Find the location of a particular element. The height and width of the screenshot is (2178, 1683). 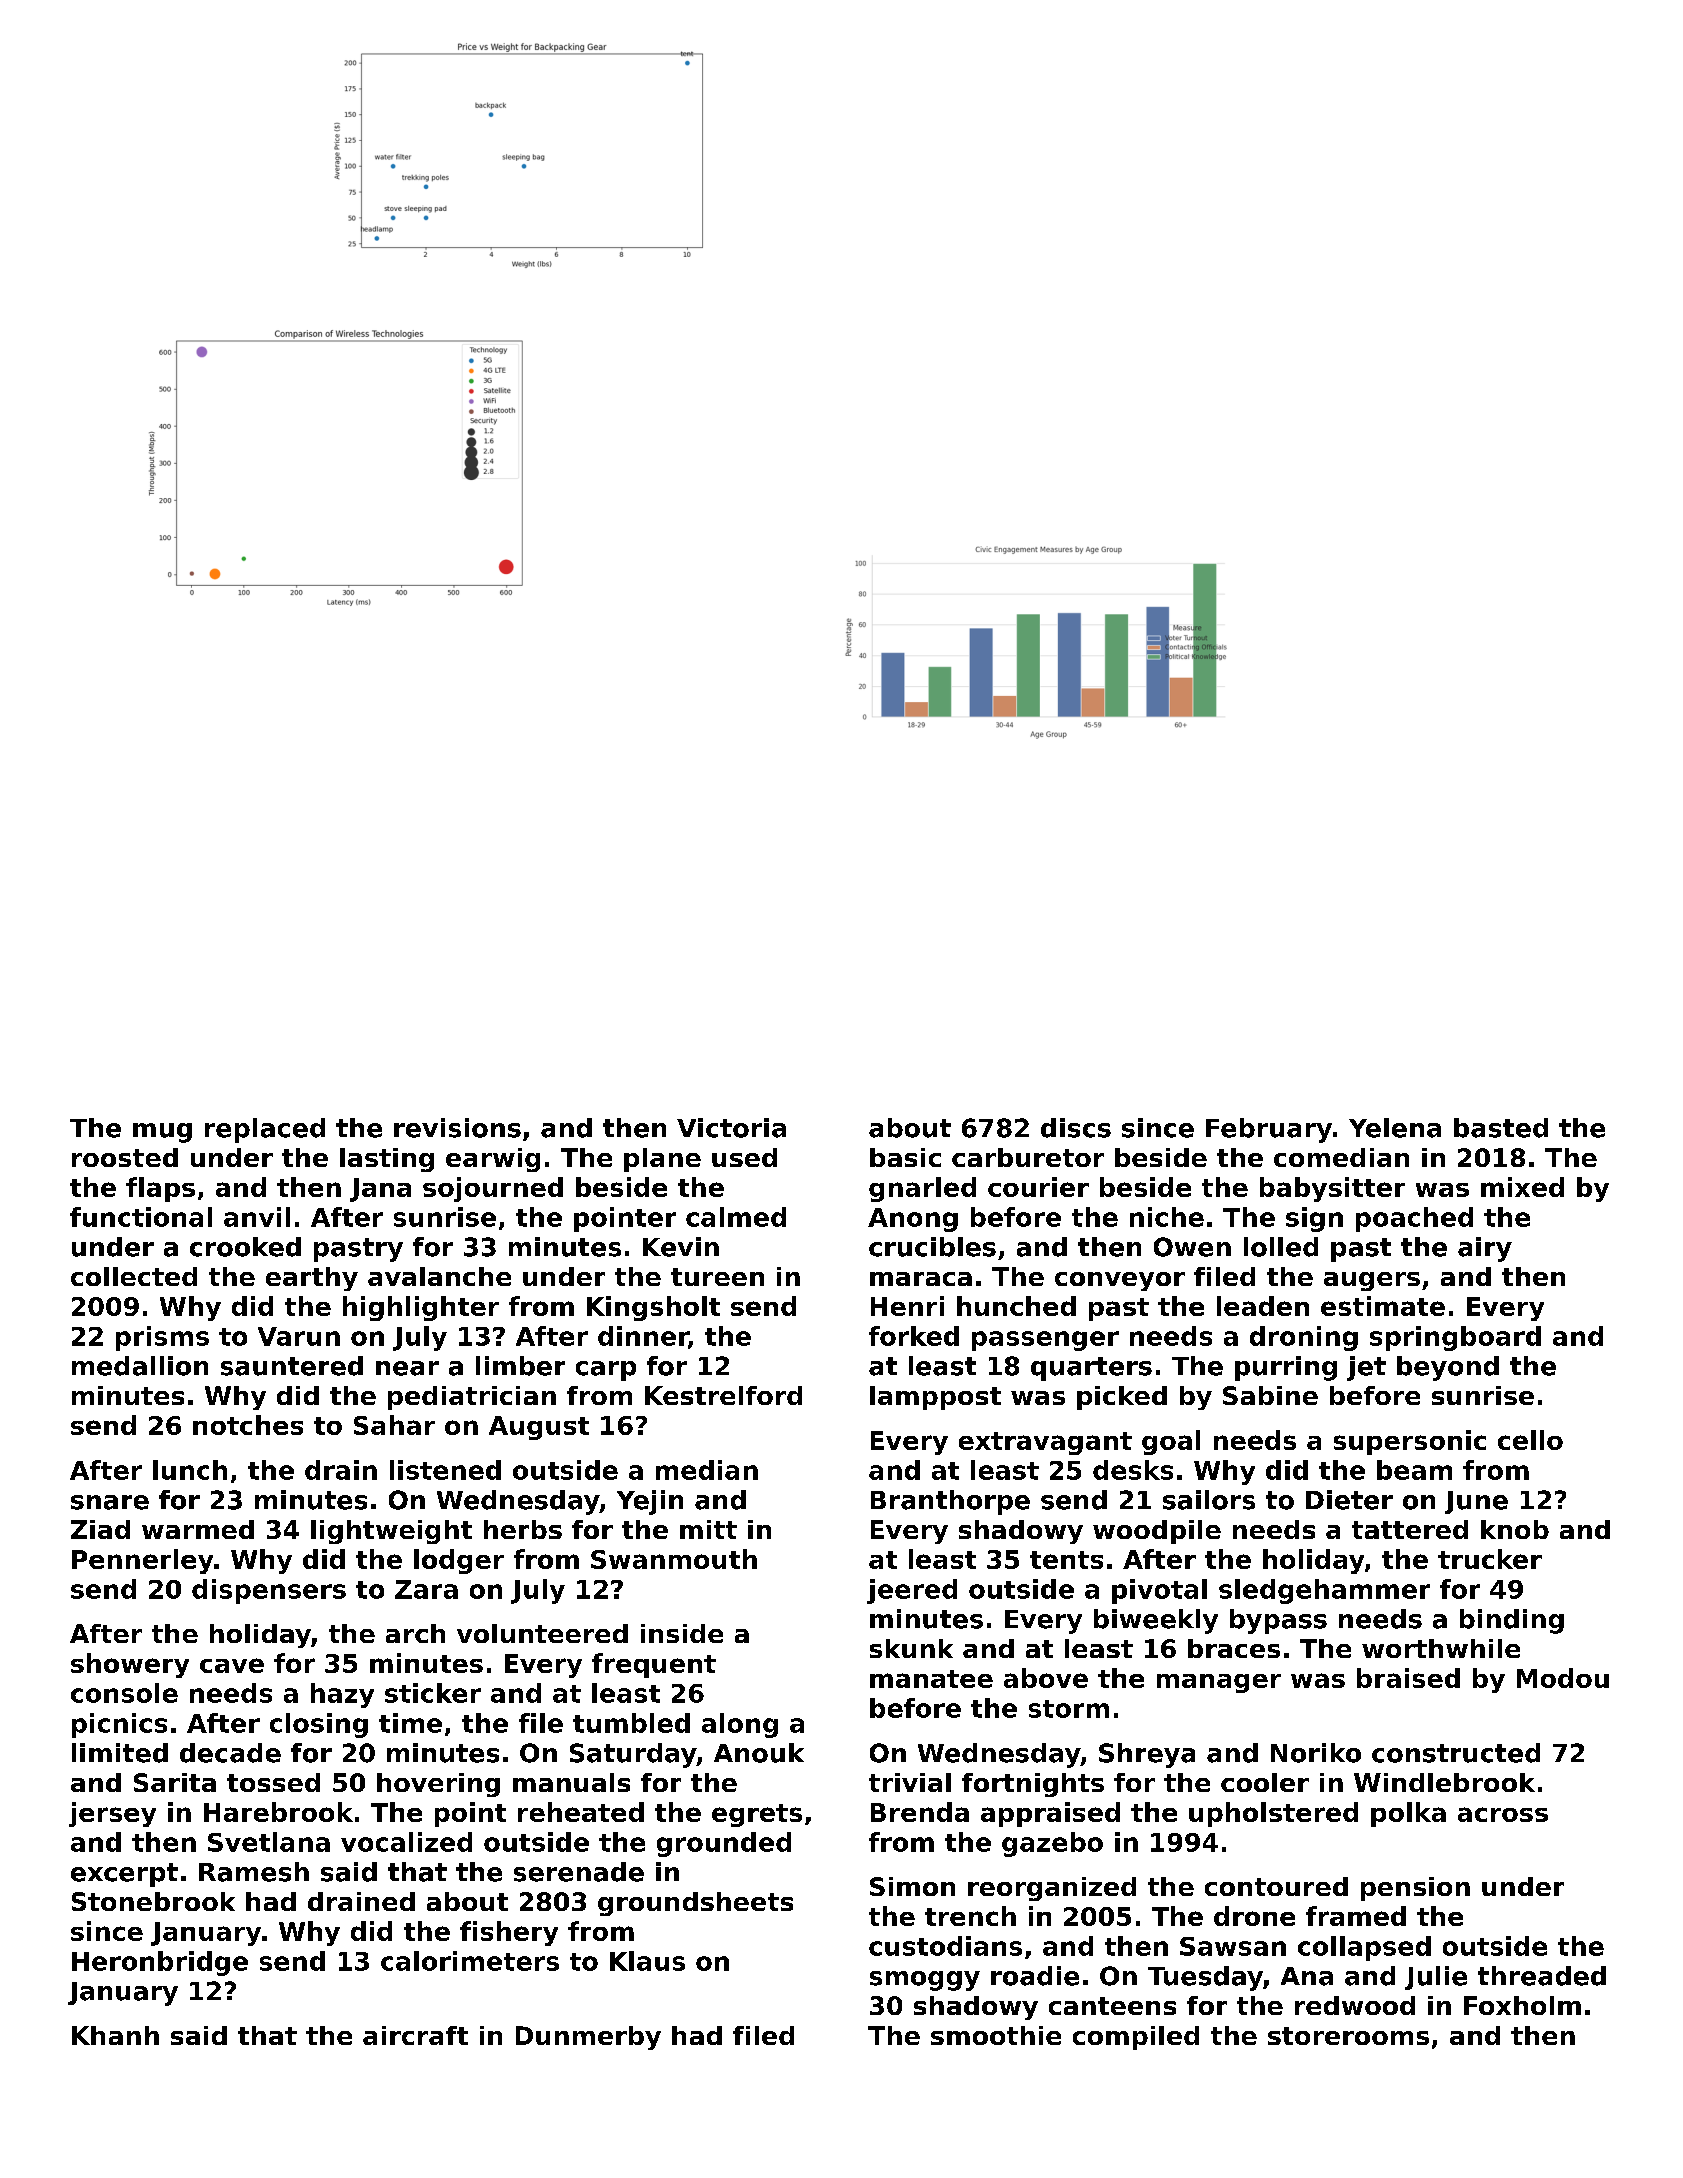

manager is located at coordinates (1219, 1683).
